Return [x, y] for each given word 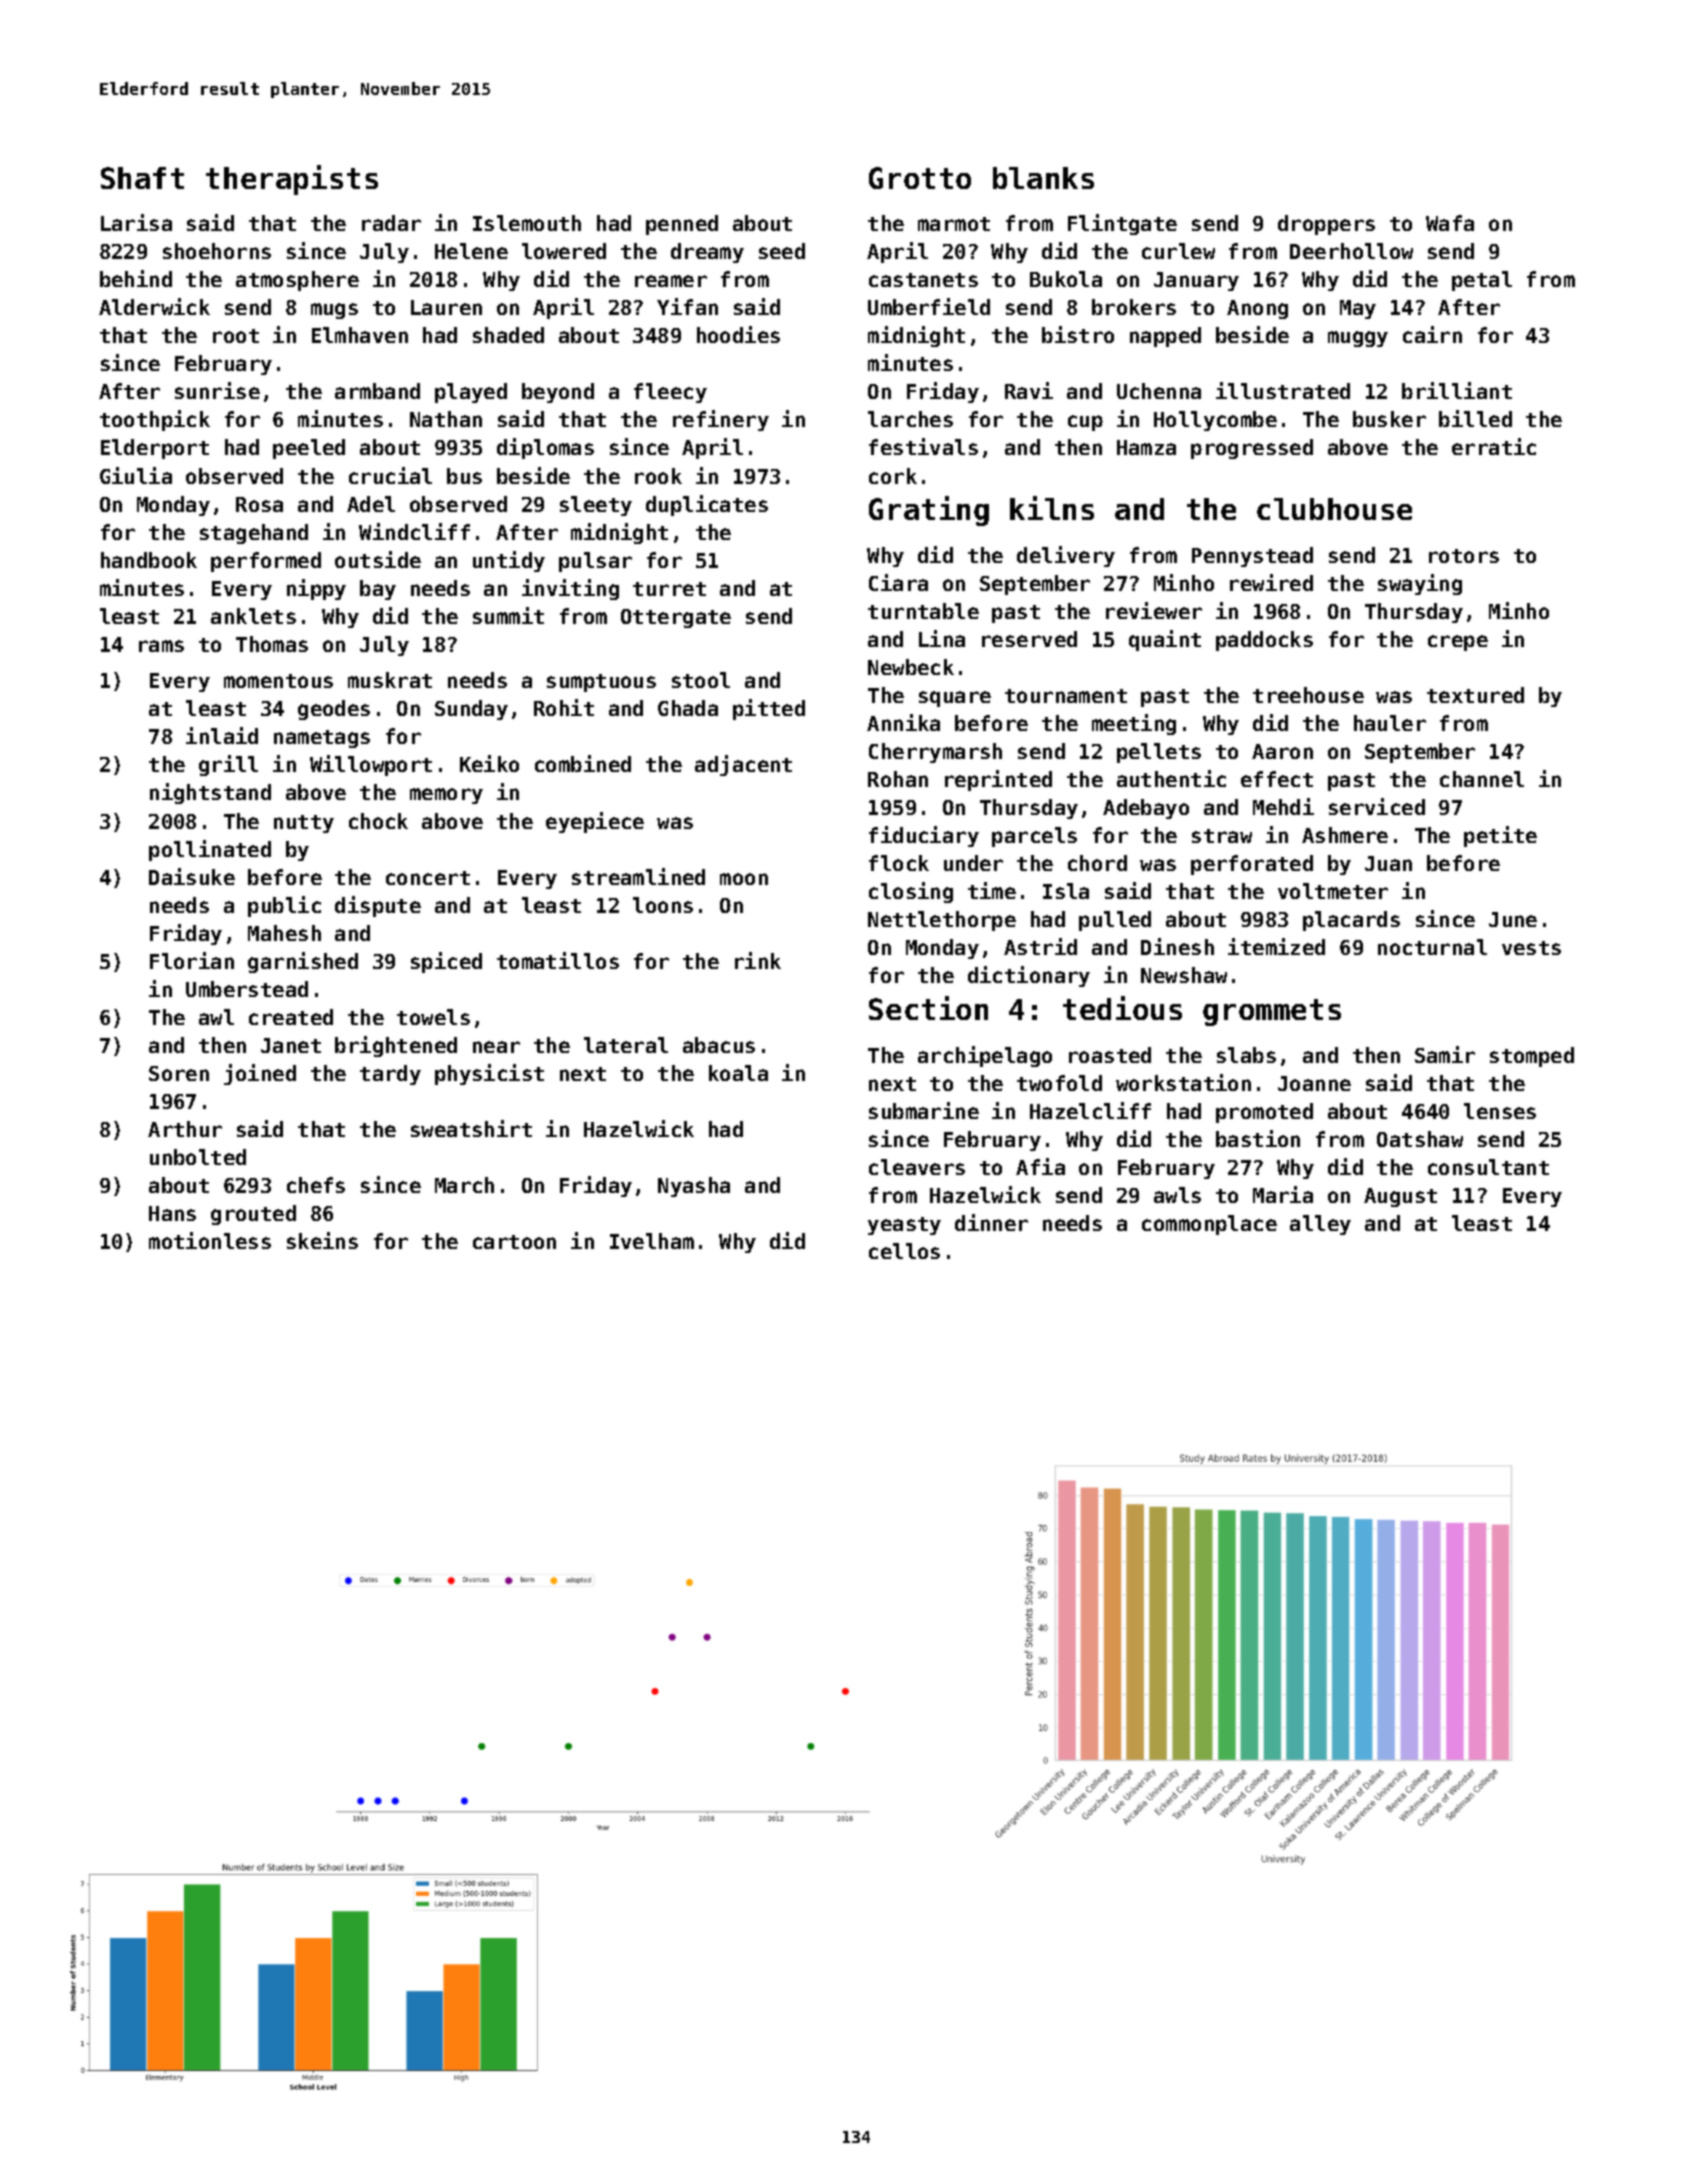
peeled [309, 449]
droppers [1326, 225]
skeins [322, 1240]
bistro [1078, 334]
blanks [1043, 178]
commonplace [1209, 1225]
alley [1320, 1225]
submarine [924, 1110]
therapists [292, 180]
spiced [446, 962]
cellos [904, 1251]
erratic [1494, 446]
